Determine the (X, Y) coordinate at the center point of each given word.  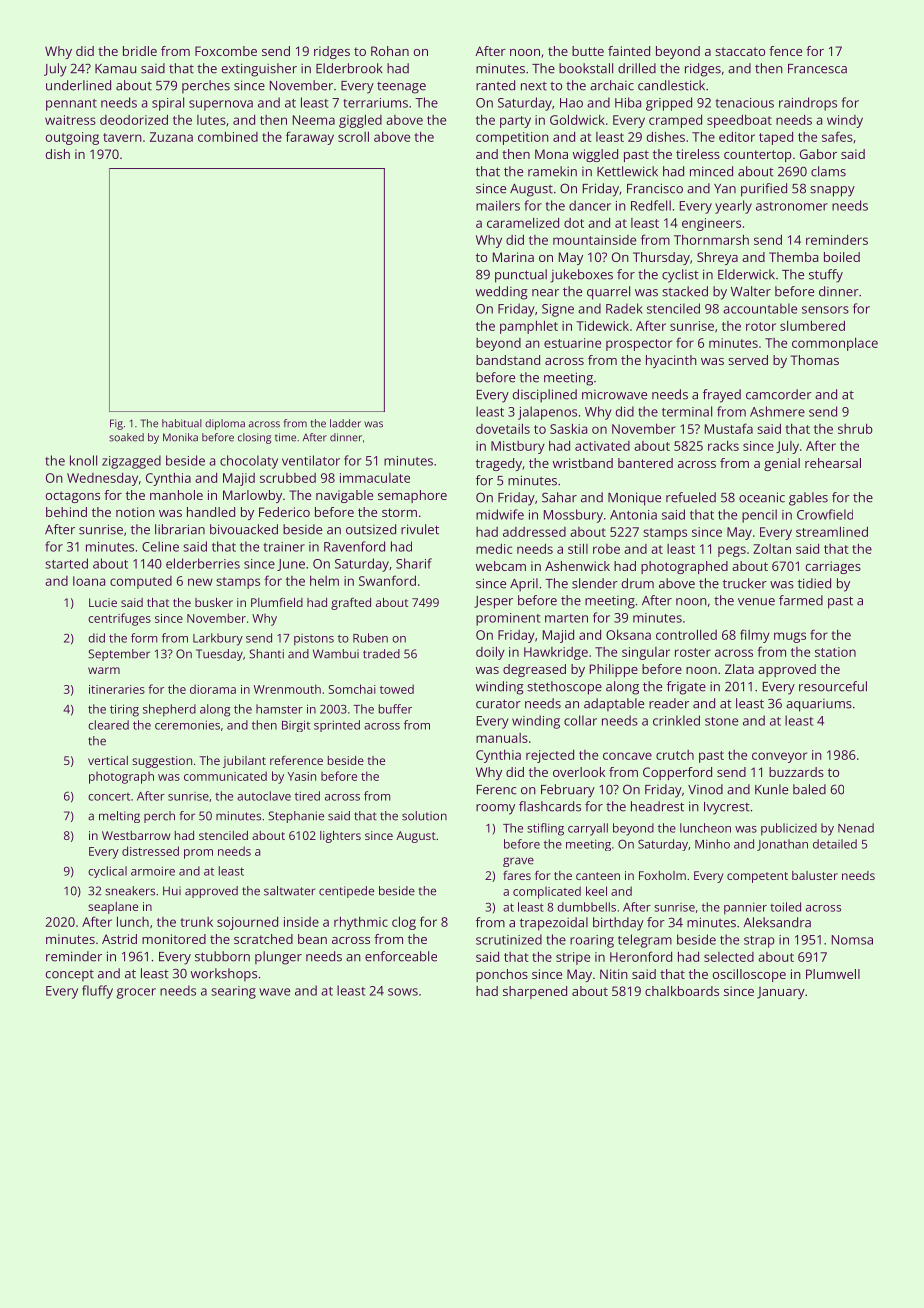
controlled (686, 634)
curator (498, 704)
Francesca (817, 69)
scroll (353, 136)
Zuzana (171, 137)
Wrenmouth (287, 689)
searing (233, 992)
